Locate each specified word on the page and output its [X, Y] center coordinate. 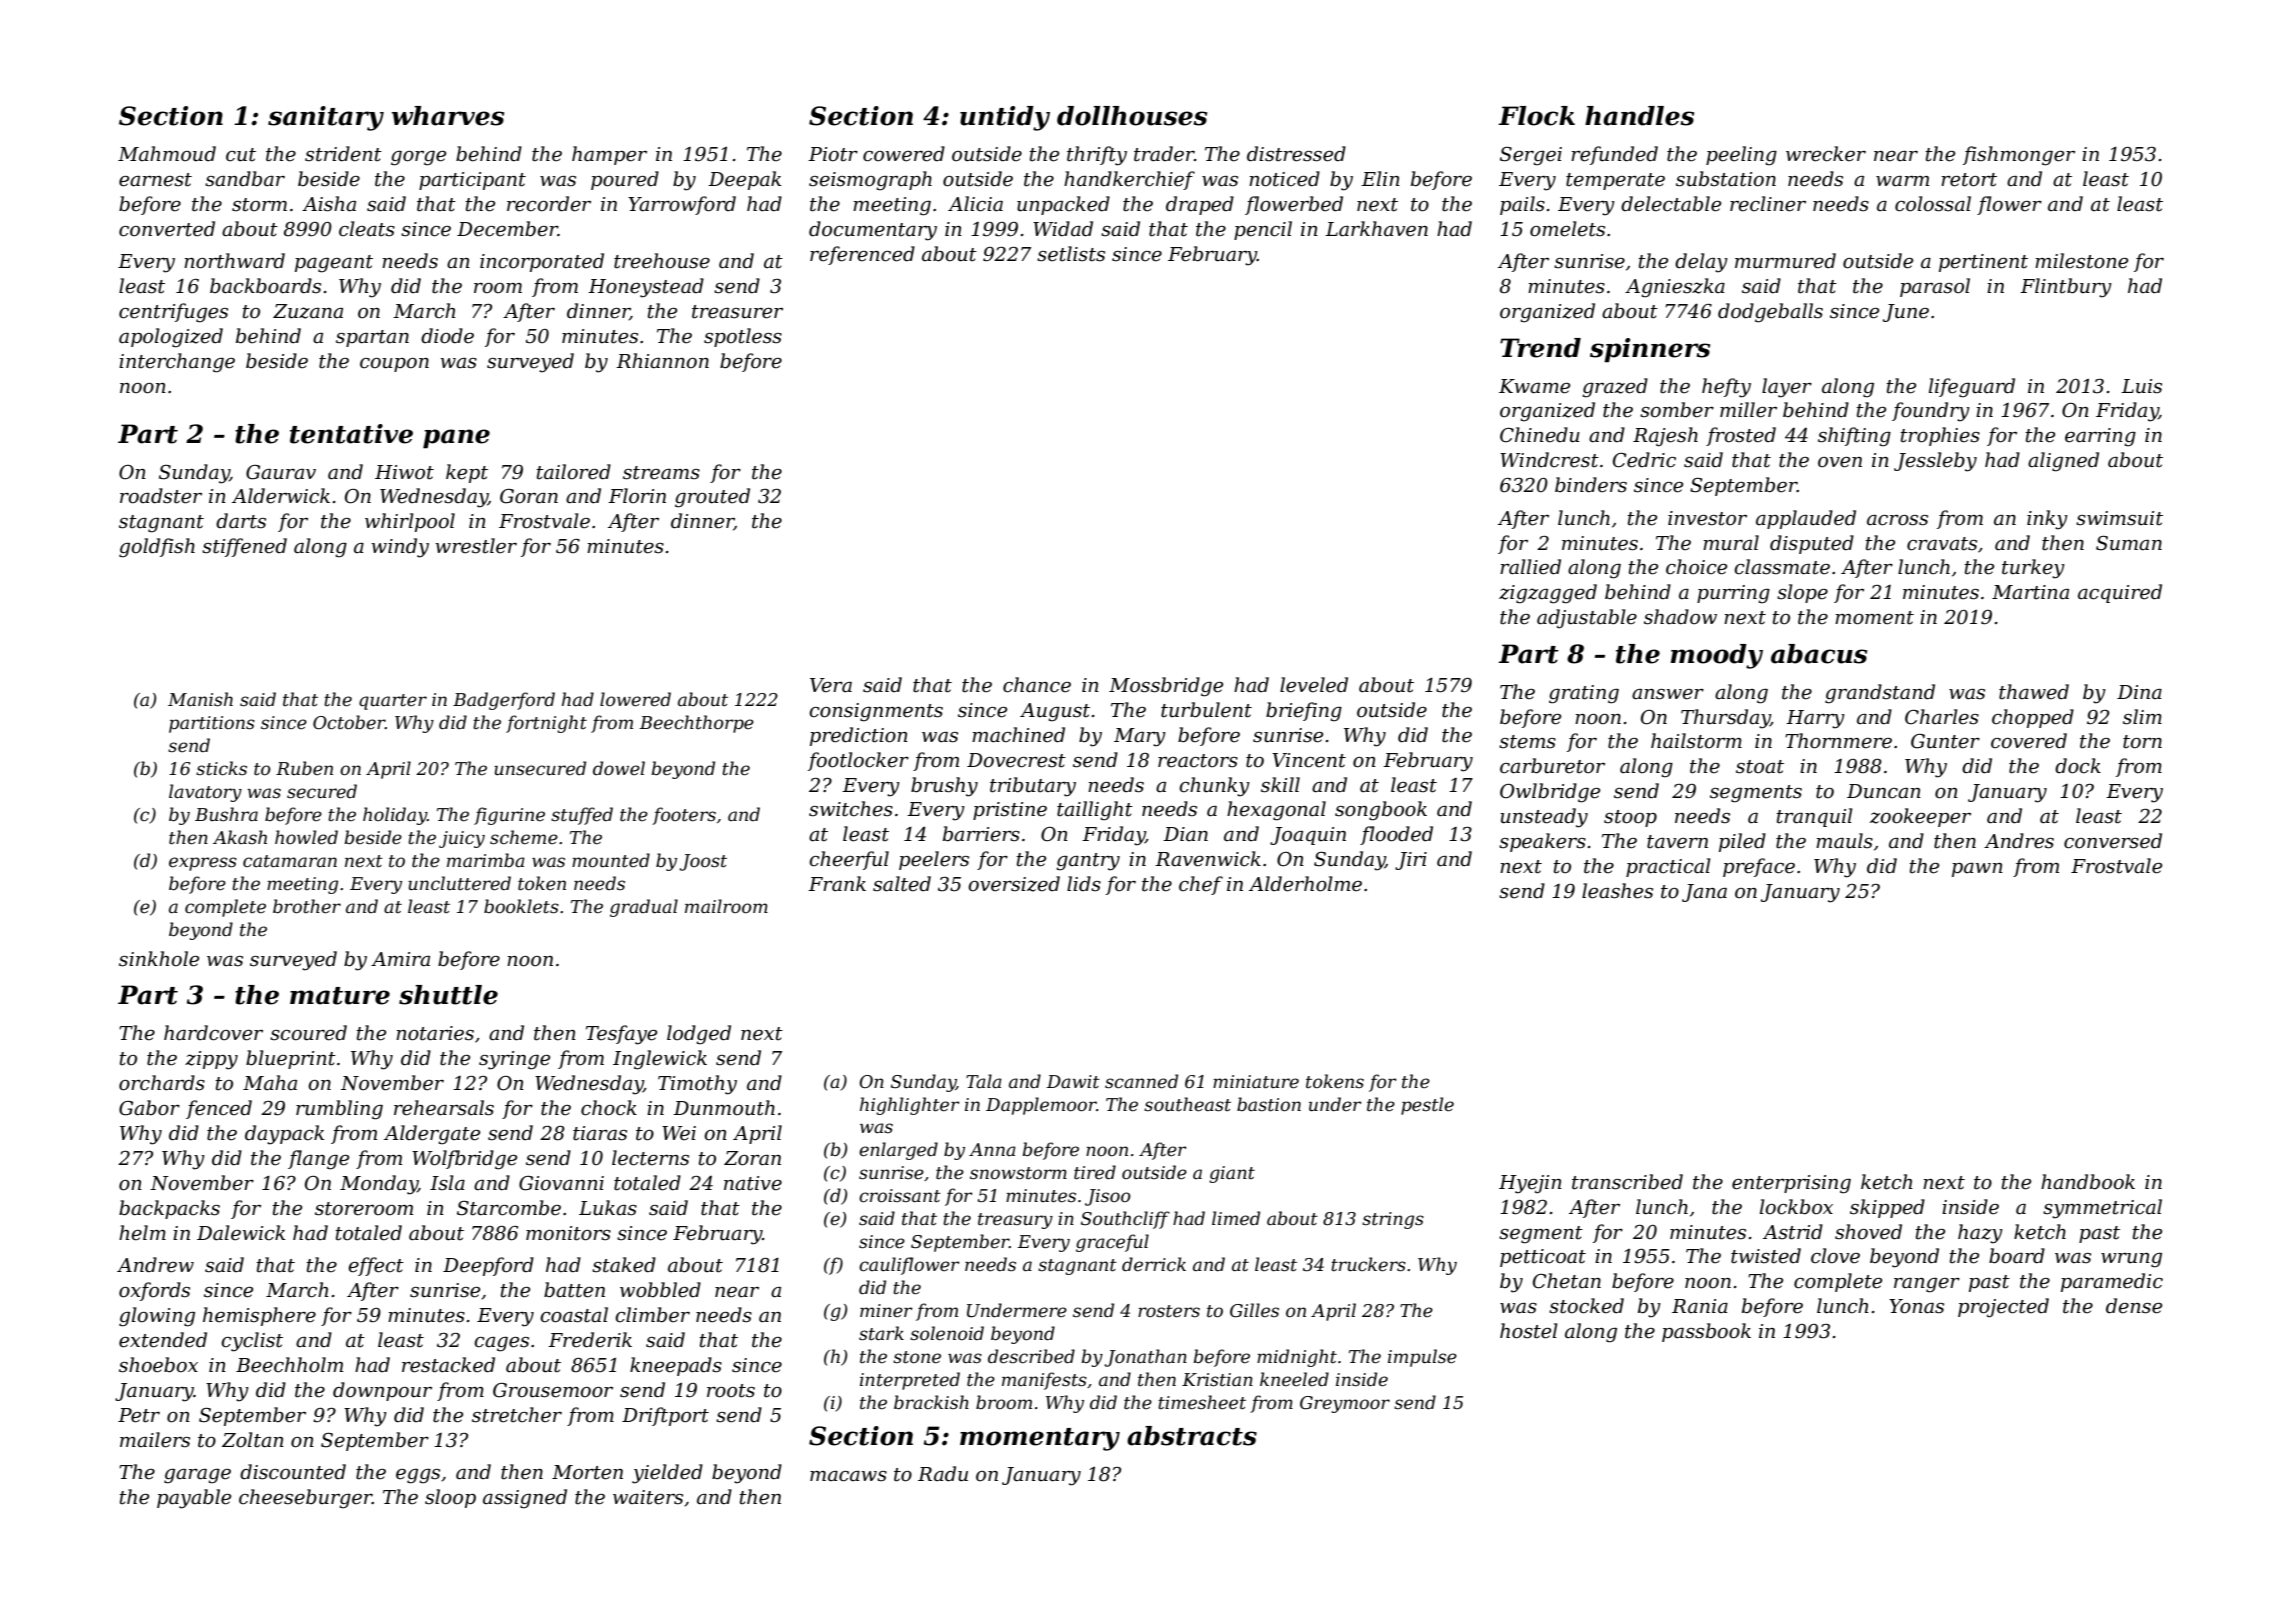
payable [194, 1499]
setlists [1071, 254]
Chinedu [1540, 435]
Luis [2141, 386]
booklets [521, 906]
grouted [712, 498]
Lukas [608, 1208]
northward [234, 261]
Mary [1140, 737]
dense [2134, 1306]
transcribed [1627, 1182]
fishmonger [2019, 156]
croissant [900, 1196]
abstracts [1192, 1436]
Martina [2030, 592]
